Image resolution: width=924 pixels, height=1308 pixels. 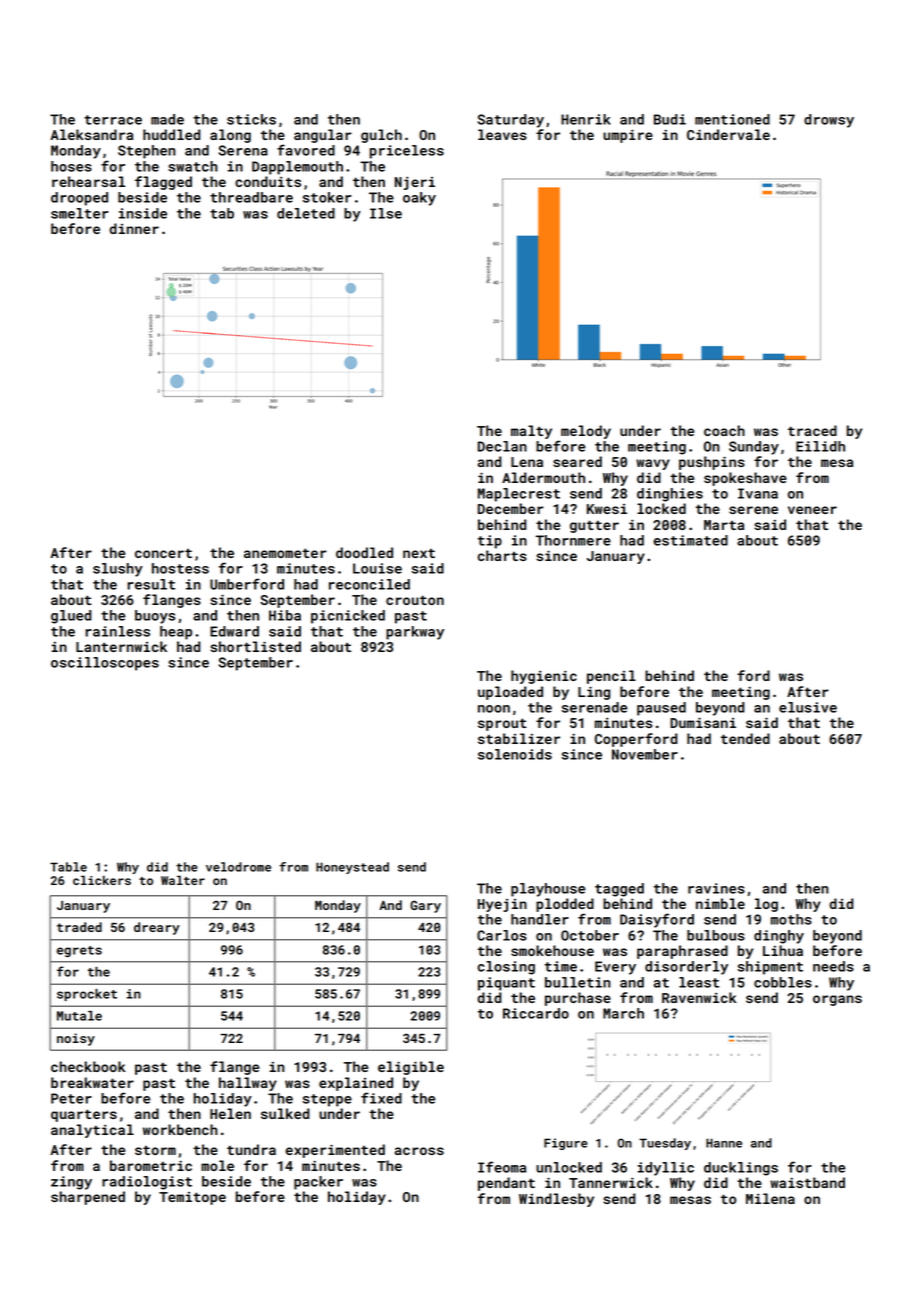 I want to click on eligible, so click(x=411, y=1068).
